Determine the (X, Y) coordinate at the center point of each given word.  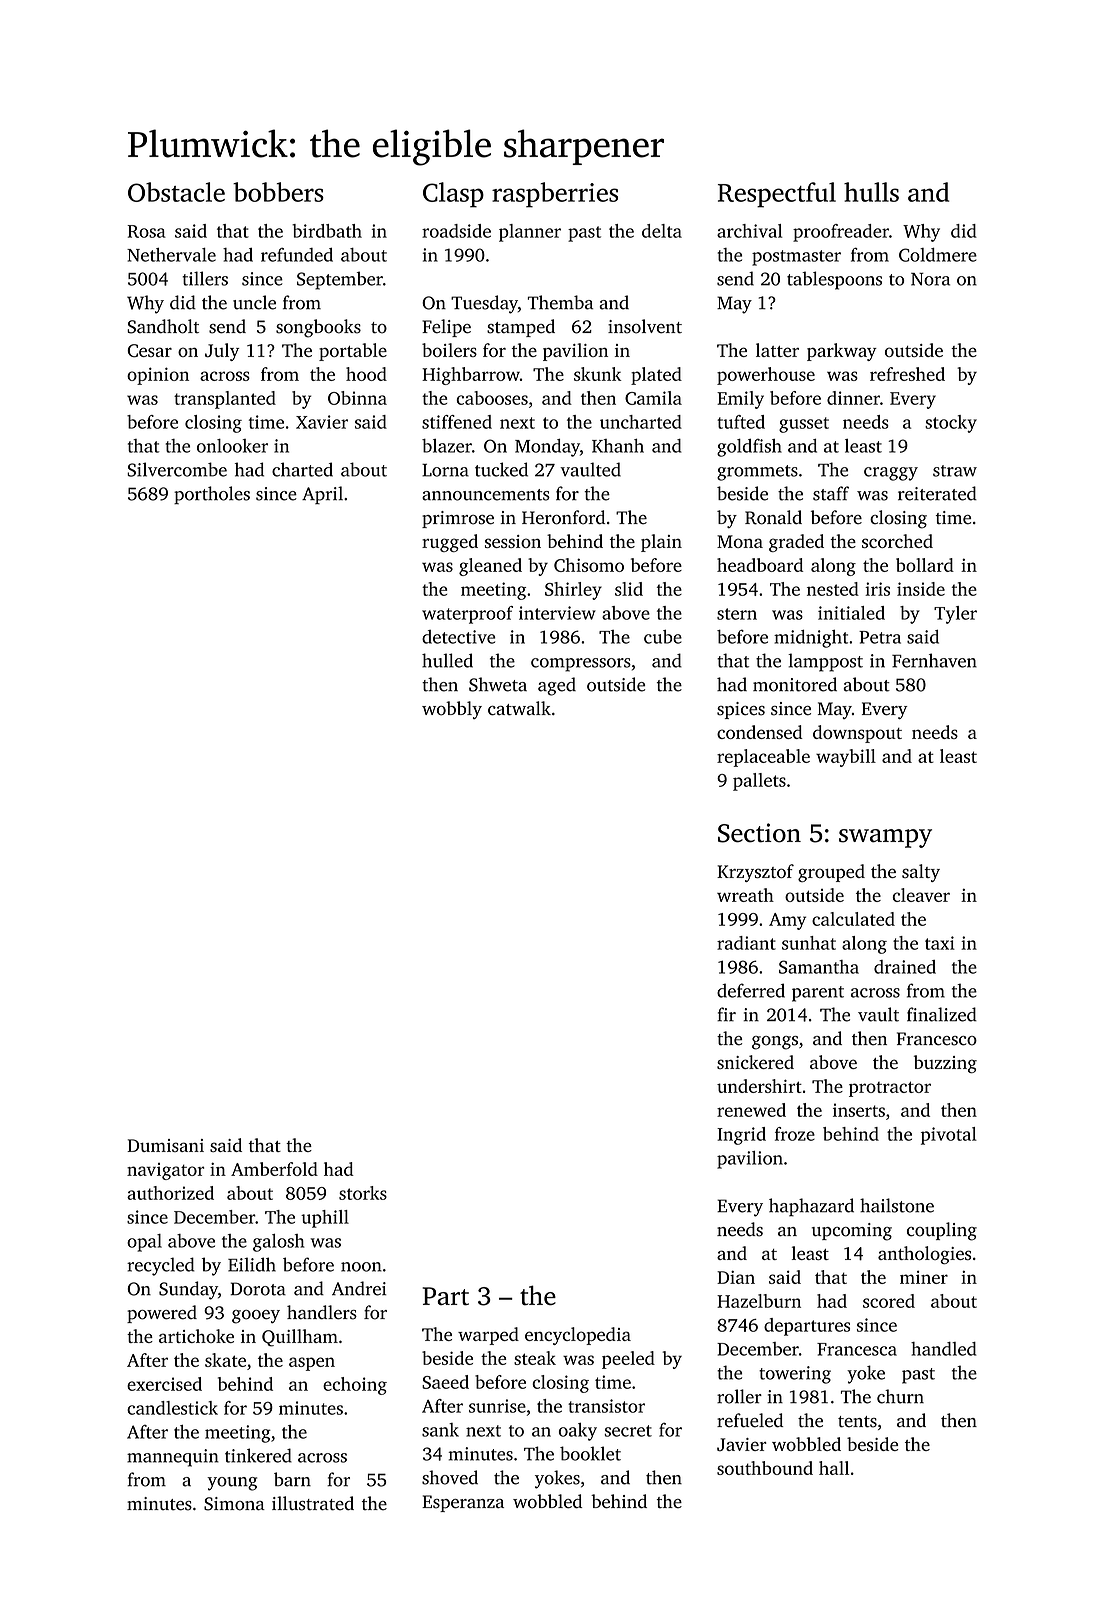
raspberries (555, 195)
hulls (871, 192)
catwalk (519, 708)
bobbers (278, 192)
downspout (857, 734)
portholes (212, 495)
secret (628, 1431)
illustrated (313, 1503)
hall (834, 1468)
